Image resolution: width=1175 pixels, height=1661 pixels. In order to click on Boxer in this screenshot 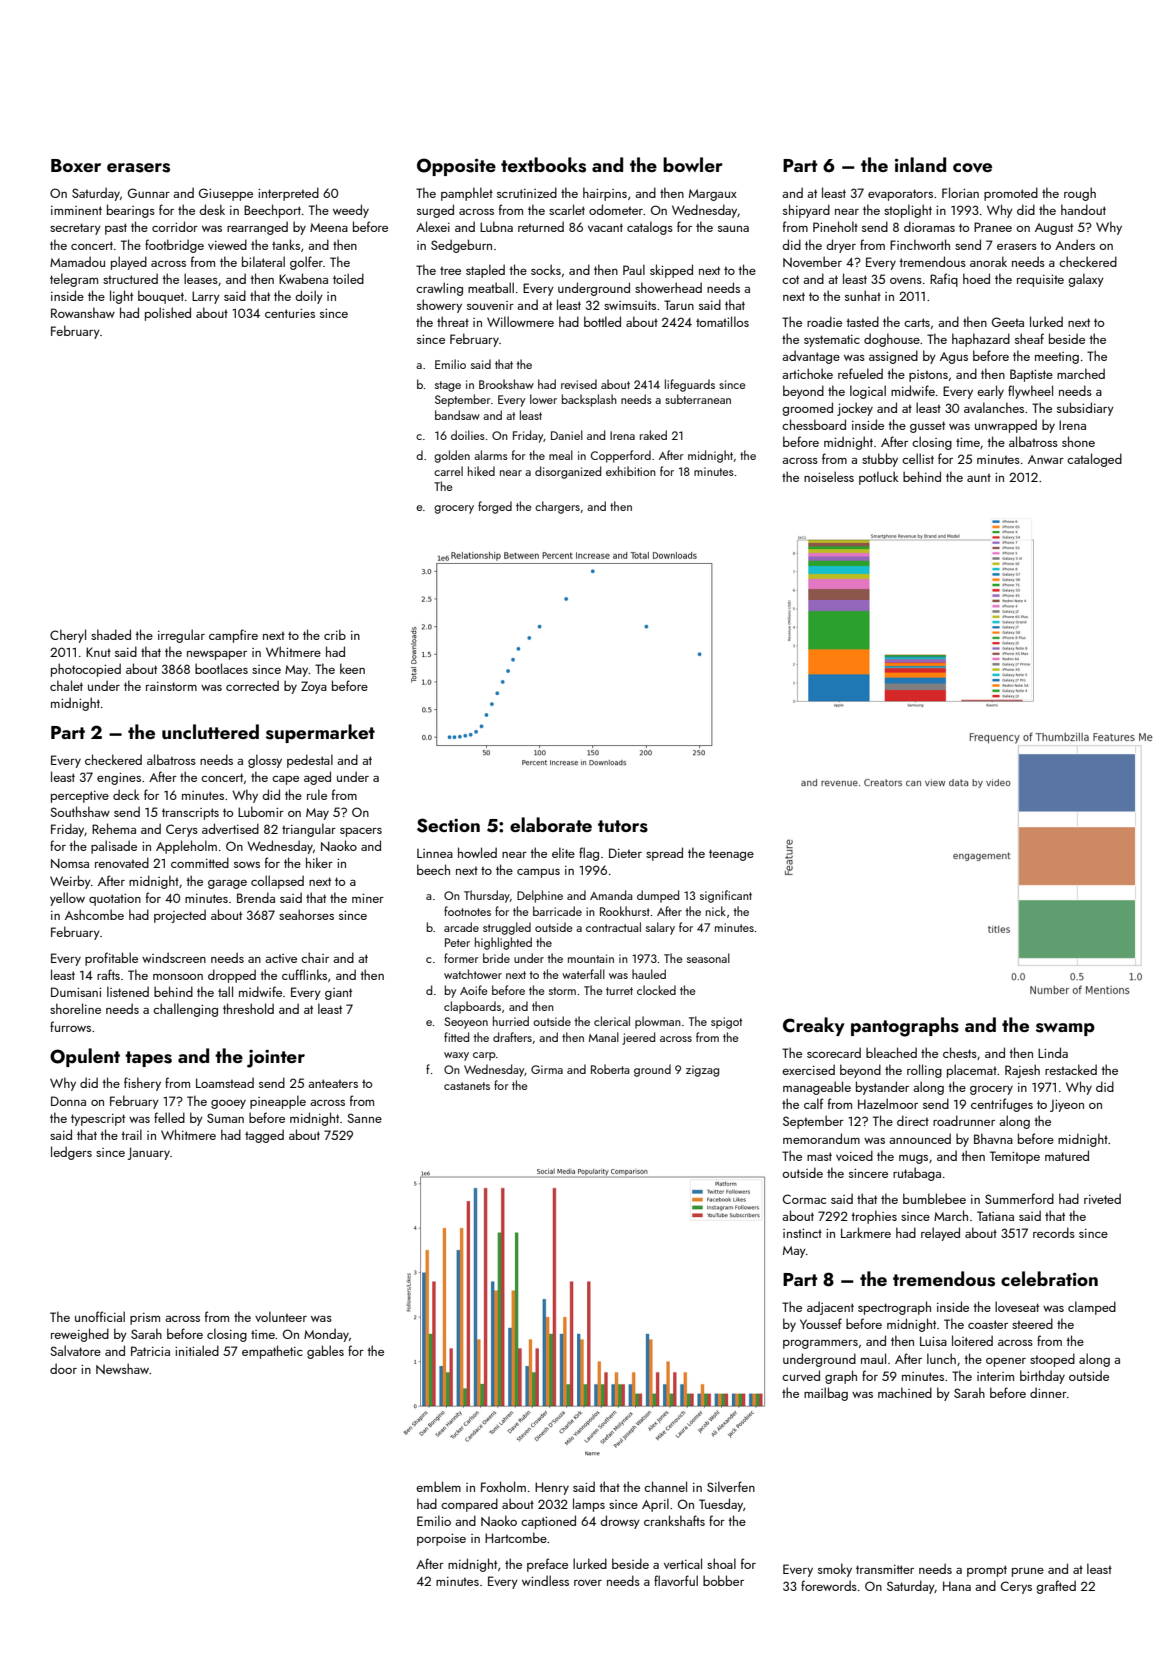, I will do `click(76, 165)`.
